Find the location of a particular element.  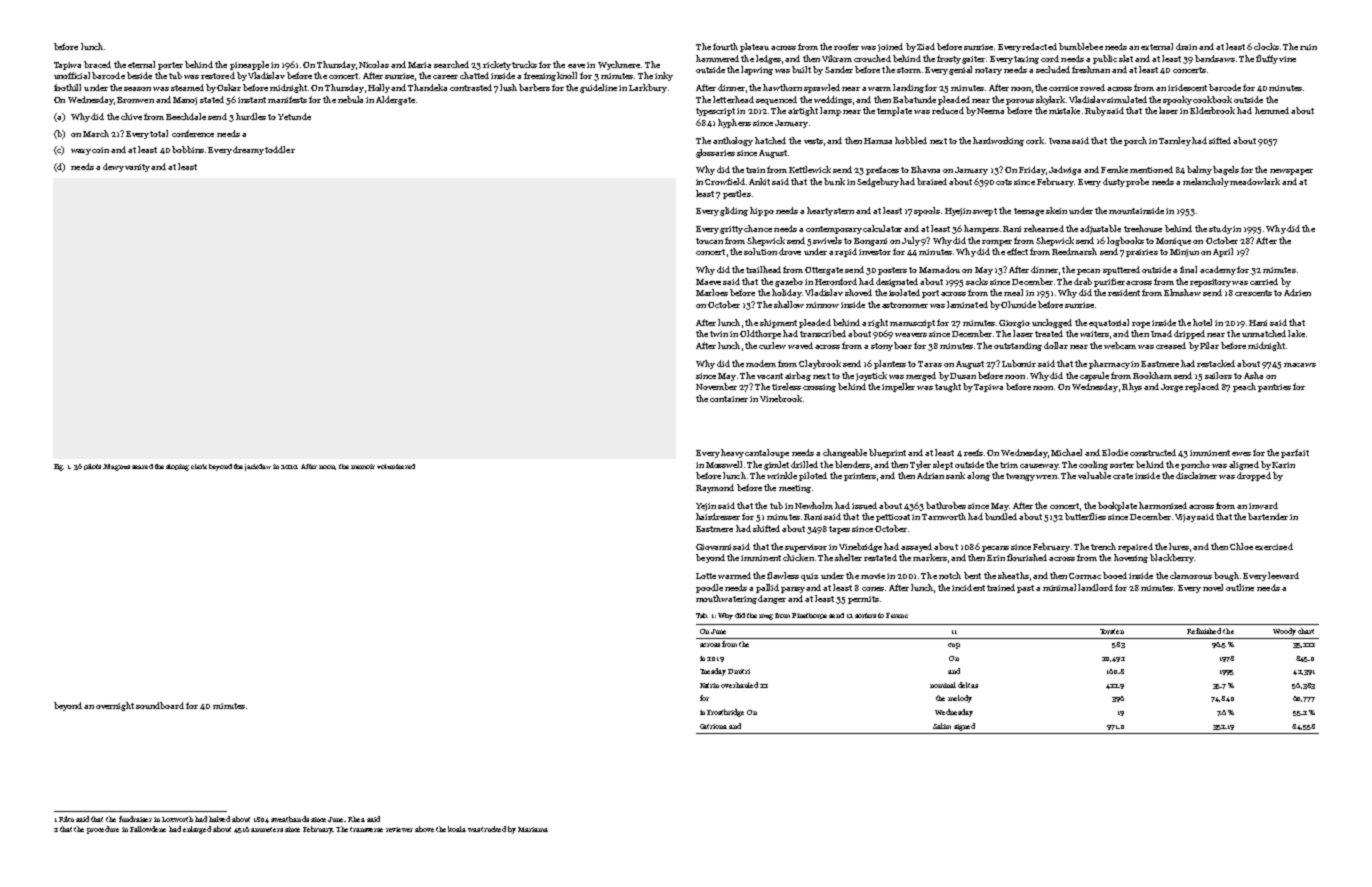

vanity is located at coordinates (137, 168).
